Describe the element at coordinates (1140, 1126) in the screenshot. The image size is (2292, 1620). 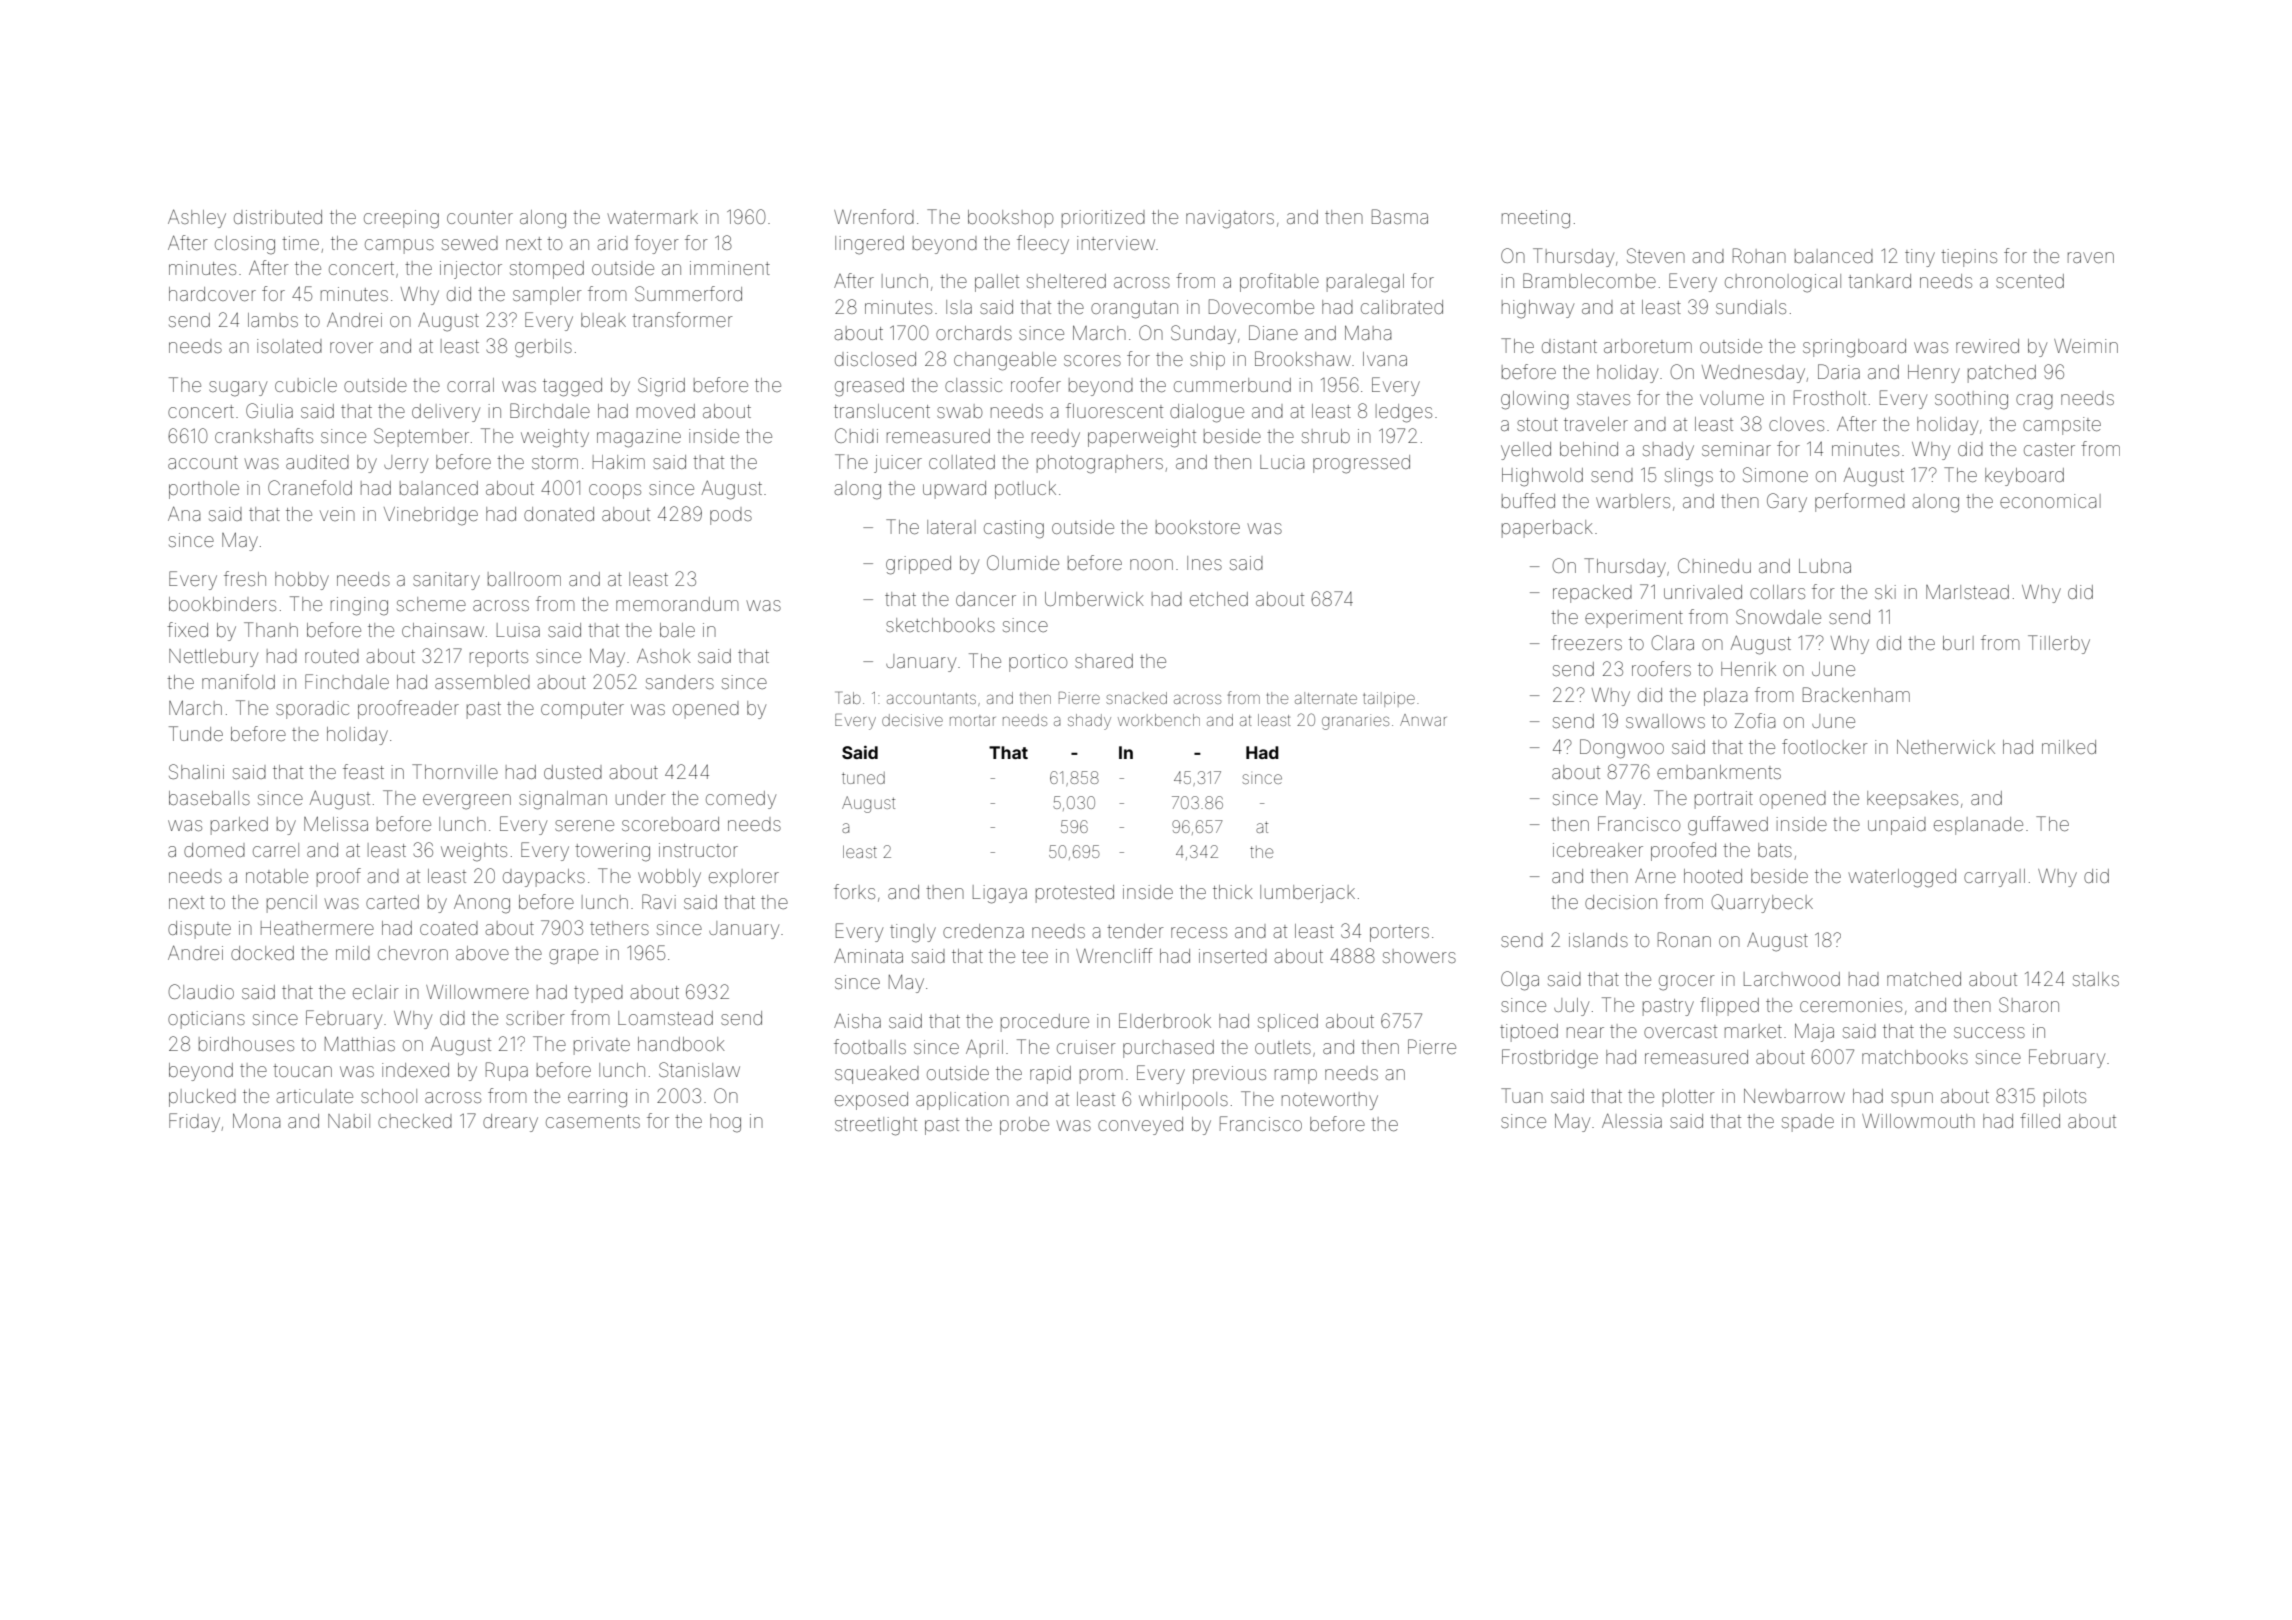
I see `conveyed` at that location.
